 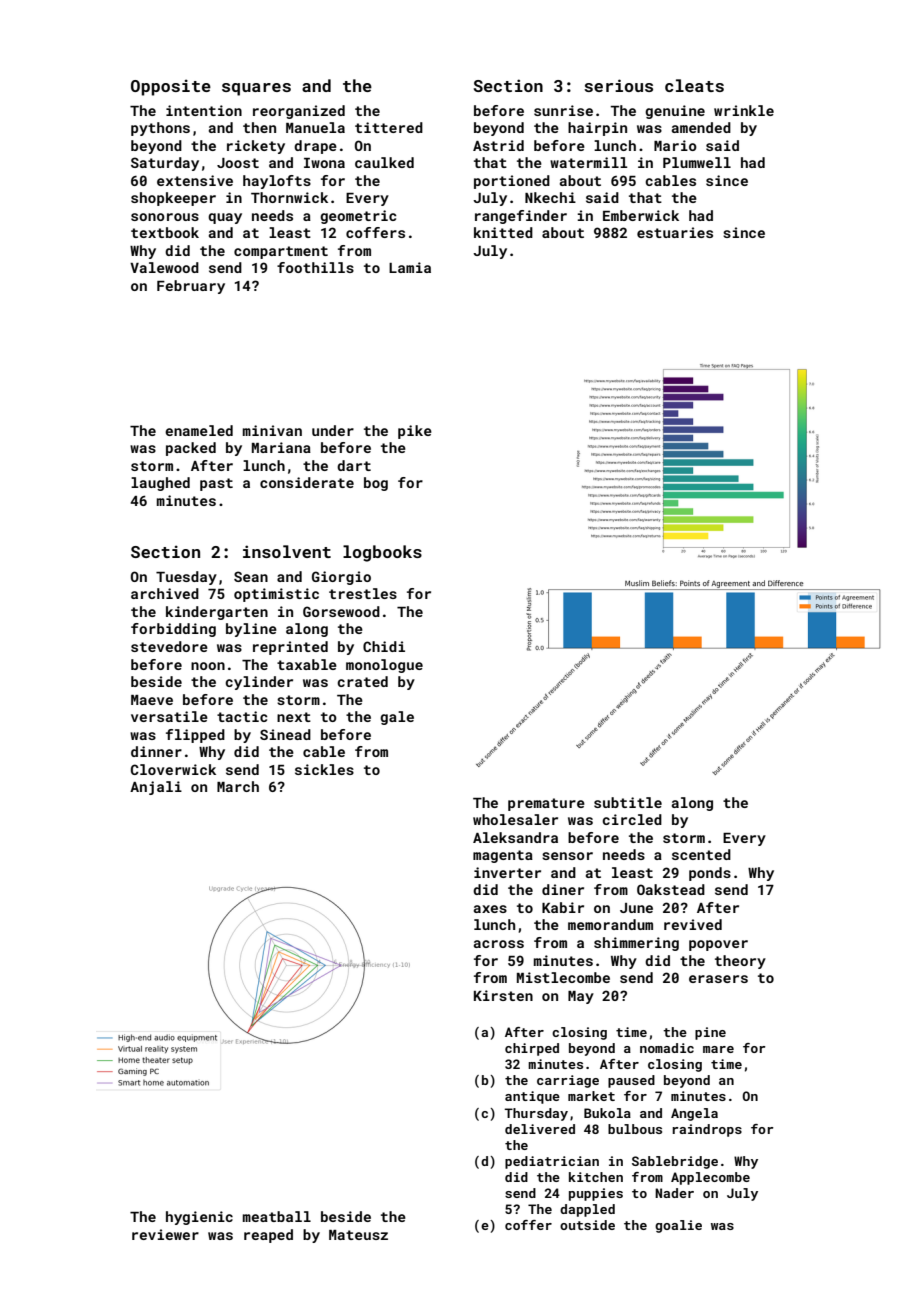 I want to click on premature, so click(x=546, y=804).
